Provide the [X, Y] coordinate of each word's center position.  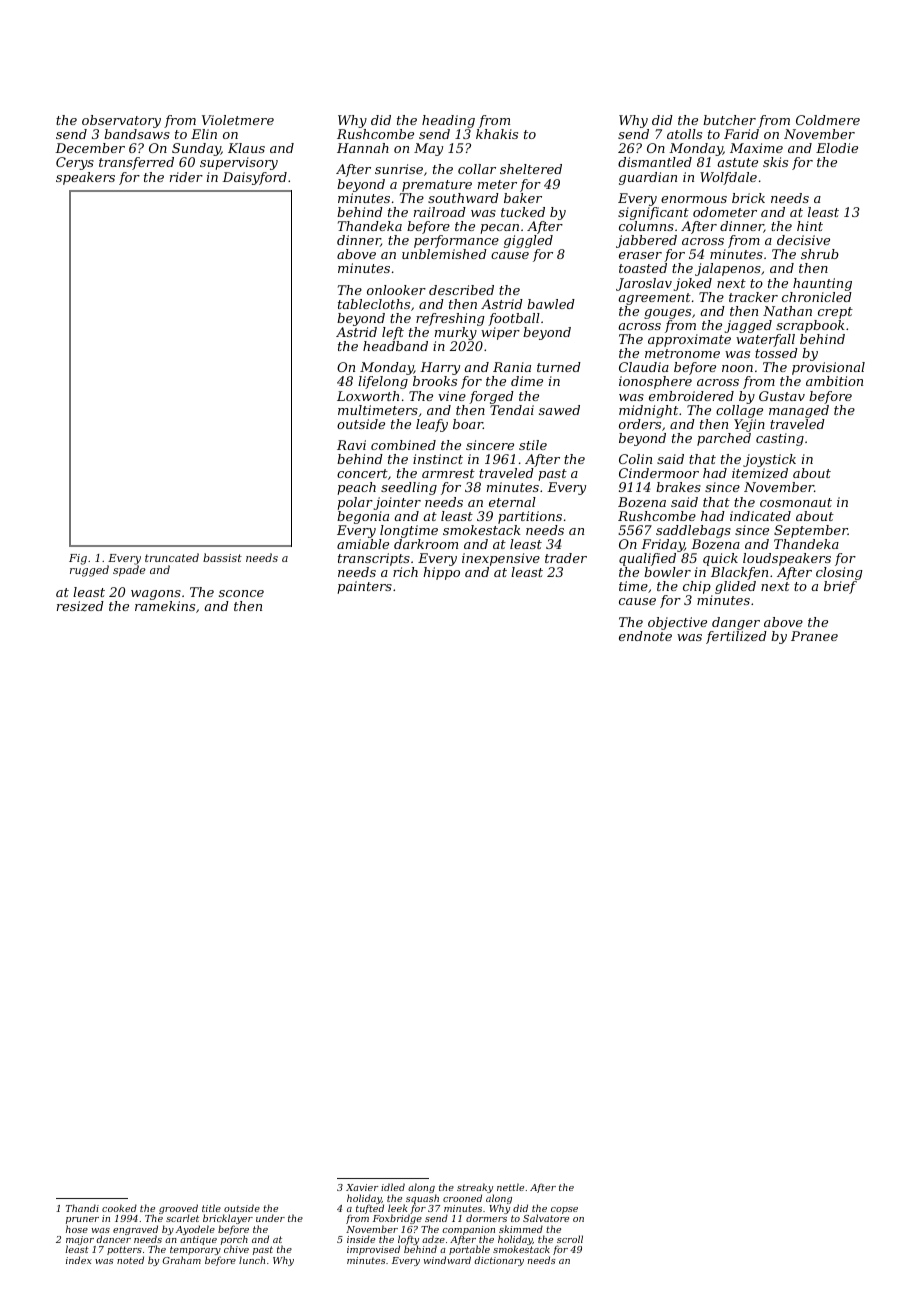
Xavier [362, 1187]
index [79, 1260]
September [811, 531]
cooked [119, 1208]
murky [456, 333]
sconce [241, 593]
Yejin [749, 425]
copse [564, 1210]
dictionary [499, 1261]
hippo [441, 573]
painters [364, 587]
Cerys [75, 163]
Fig [78, 559]
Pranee [814, 636]
